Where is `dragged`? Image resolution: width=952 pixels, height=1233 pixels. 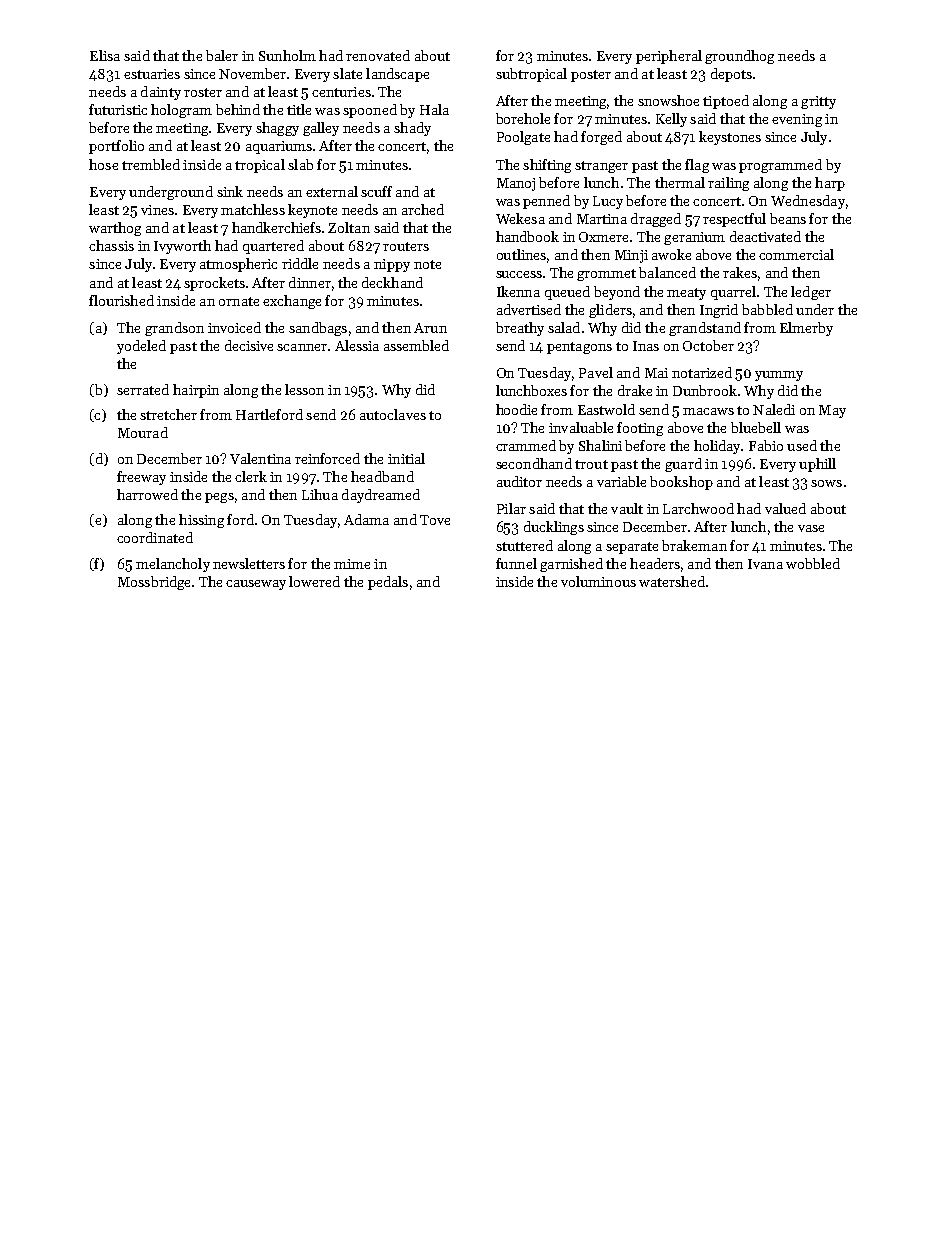 dragged is located at coordinates (656, 220).
